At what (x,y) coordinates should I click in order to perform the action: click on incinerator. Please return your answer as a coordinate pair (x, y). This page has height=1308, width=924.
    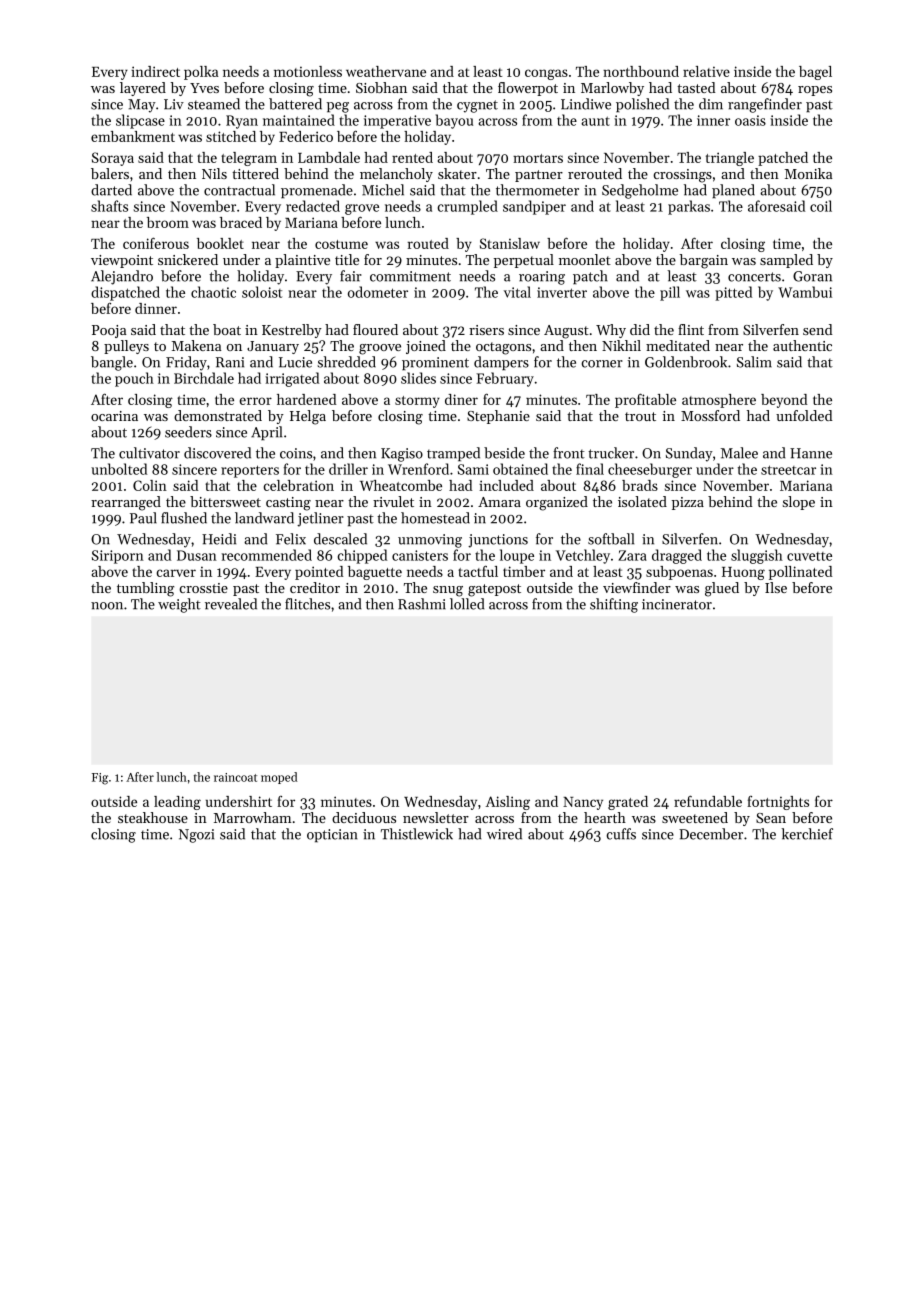
    Looking at the image, I should click on (677, 604).
